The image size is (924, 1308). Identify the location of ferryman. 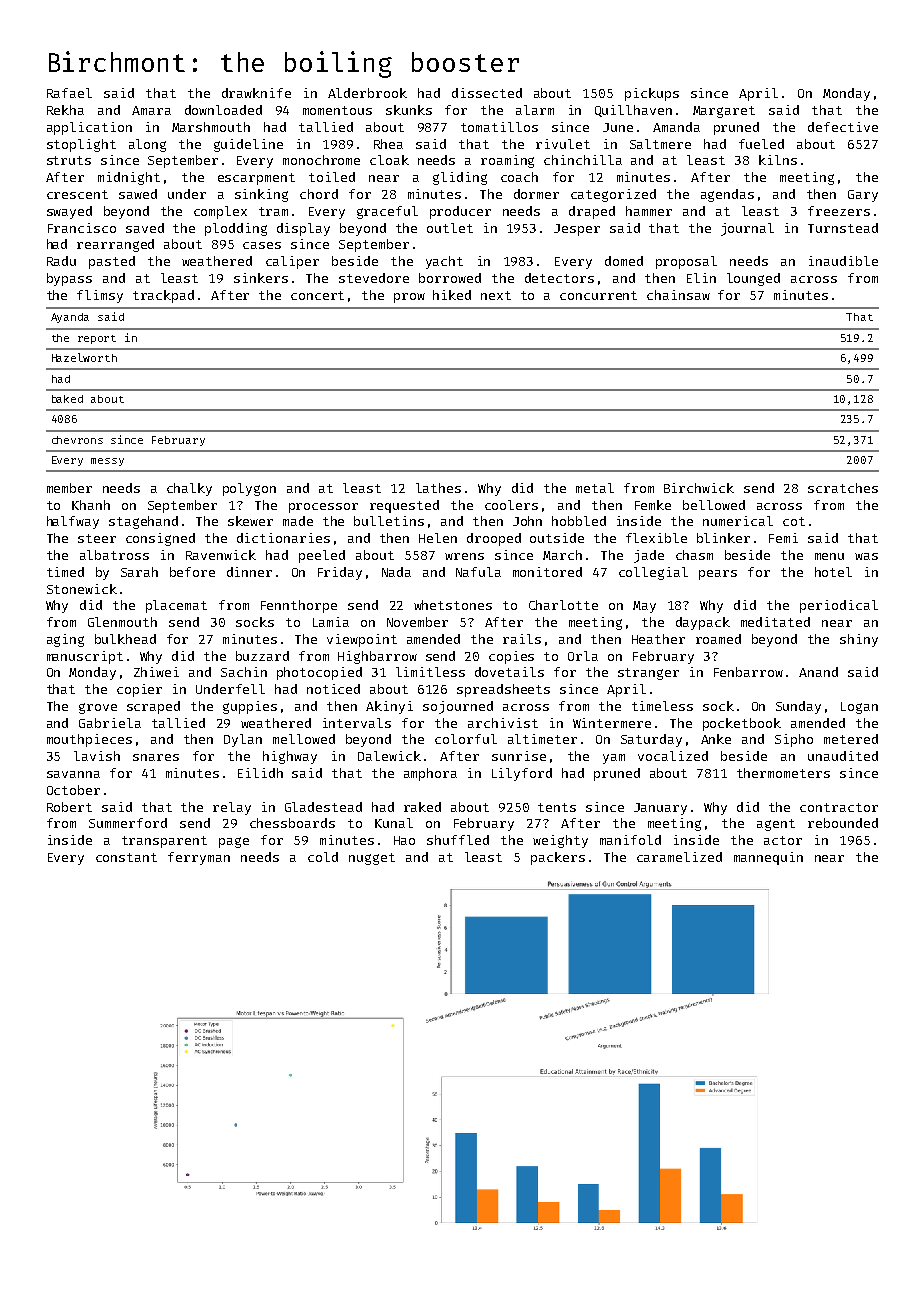
(199, 858).
